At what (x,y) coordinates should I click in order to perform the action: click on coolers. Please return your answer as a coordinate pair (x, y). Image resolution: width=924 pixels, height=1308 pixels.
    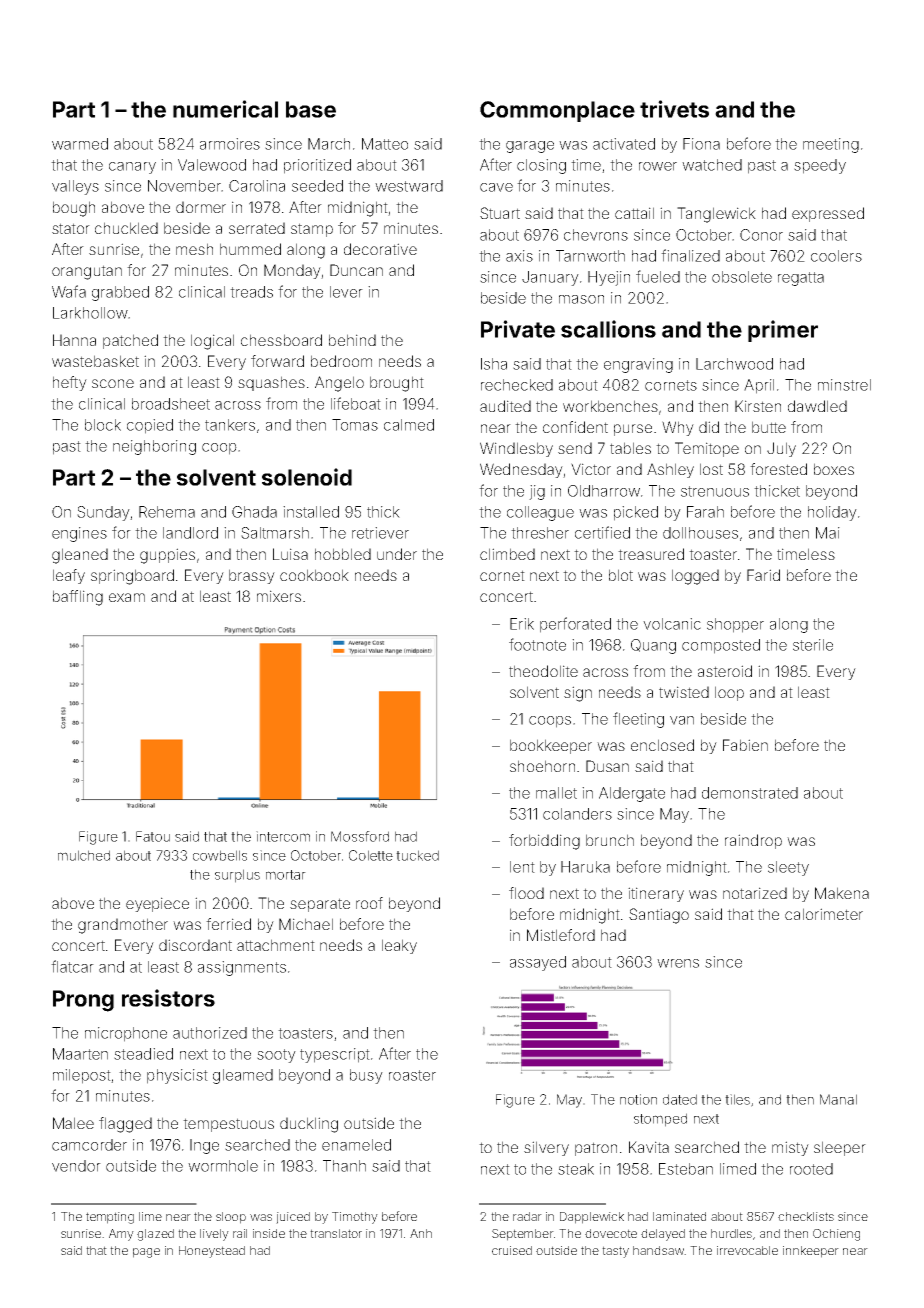
    Looking at the image, I should click on (836, 256).
